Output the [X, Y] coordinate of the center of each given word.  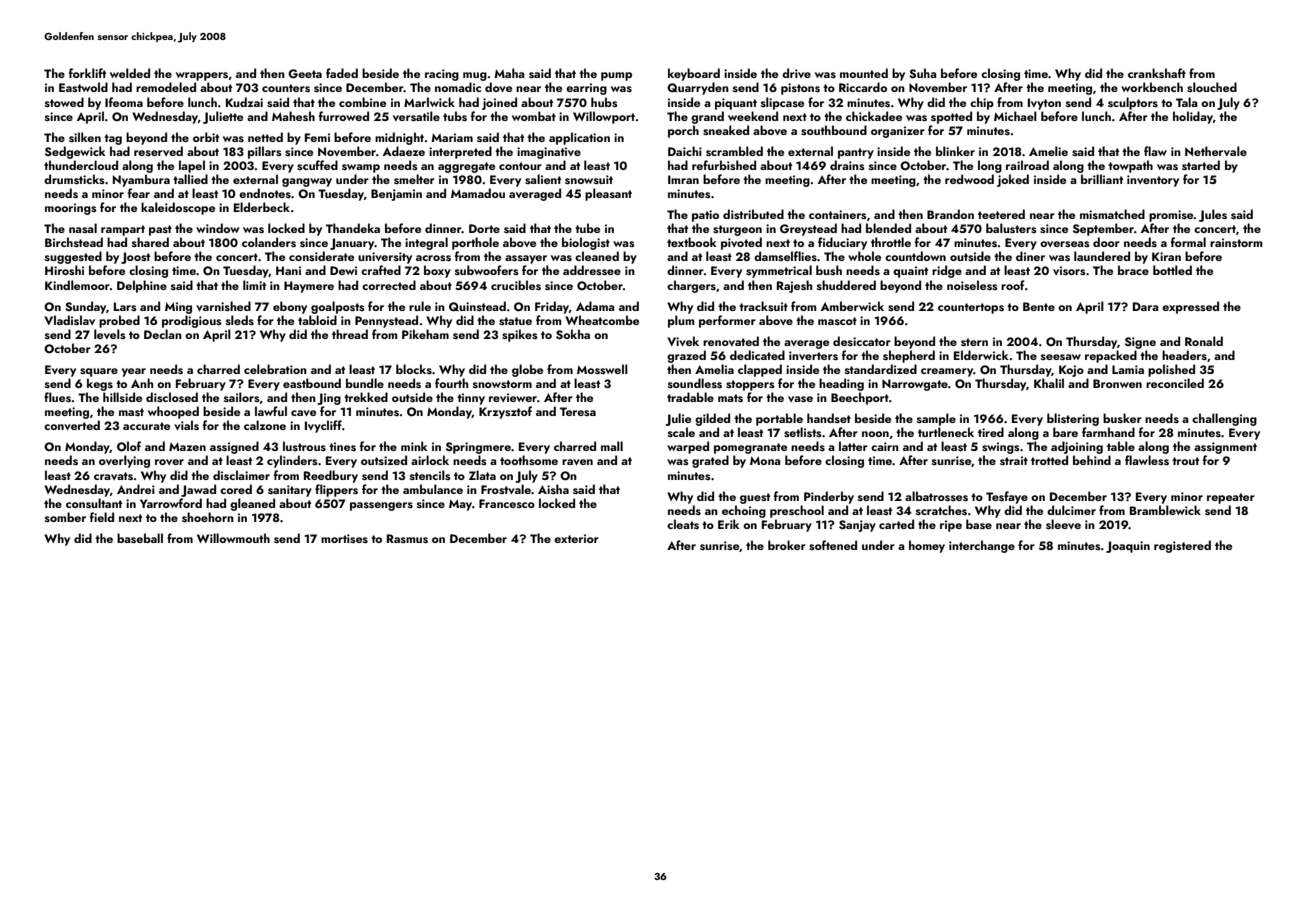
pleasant [608, 194]
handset [829, 418]
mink [414, 446]
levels [110, 334]
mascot [837, 321]
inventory [1153, 181]
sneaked [726, 130]
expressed [1190, 307]
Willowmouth [233, 538]
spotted [951, 117]
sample [936, 419]
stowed [64, 102]
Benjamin [396, 195]
